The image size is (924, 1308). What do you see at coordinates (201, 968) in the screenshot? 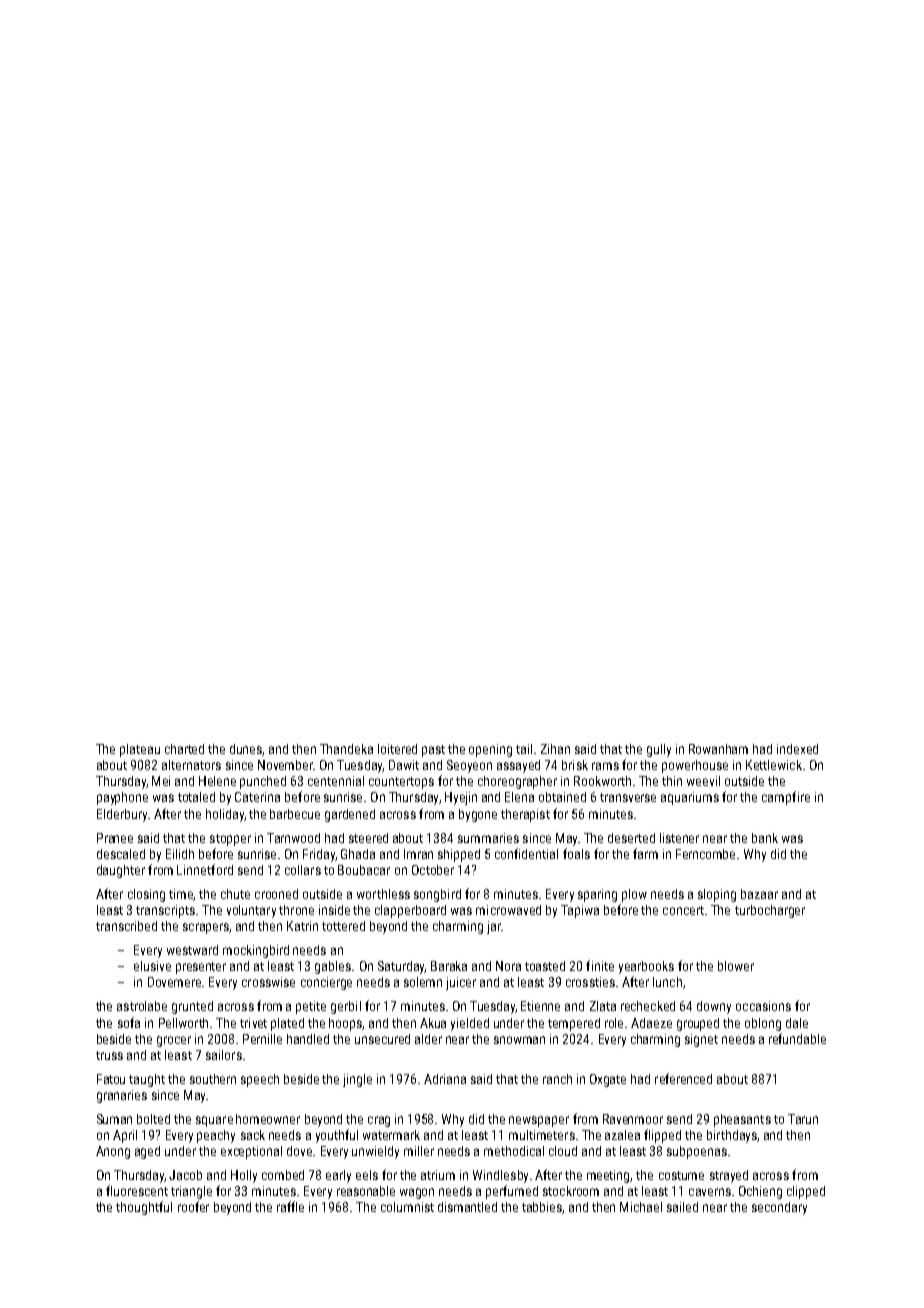
I see `presenter` at bounding box center [201, 968].
